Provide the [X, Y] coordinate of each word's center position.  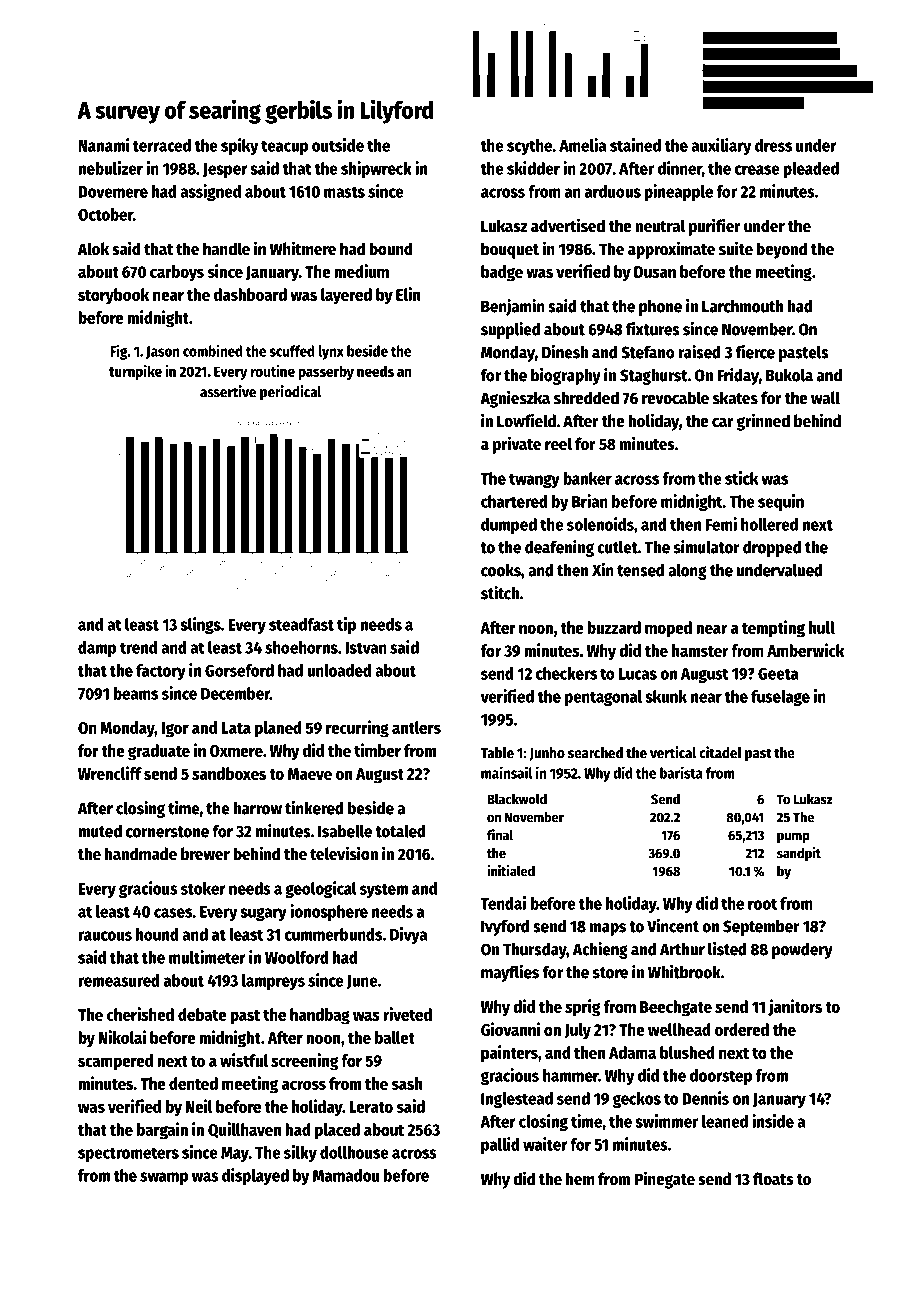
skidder [533, 168]
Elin [408, 294]
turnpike [135, 372]
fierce [755, 352]
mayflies [510, 973]
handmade [141, 854]
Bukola [789, 375]
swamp [164, 1178]
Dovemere [113, 192]
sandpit [799, 854]
